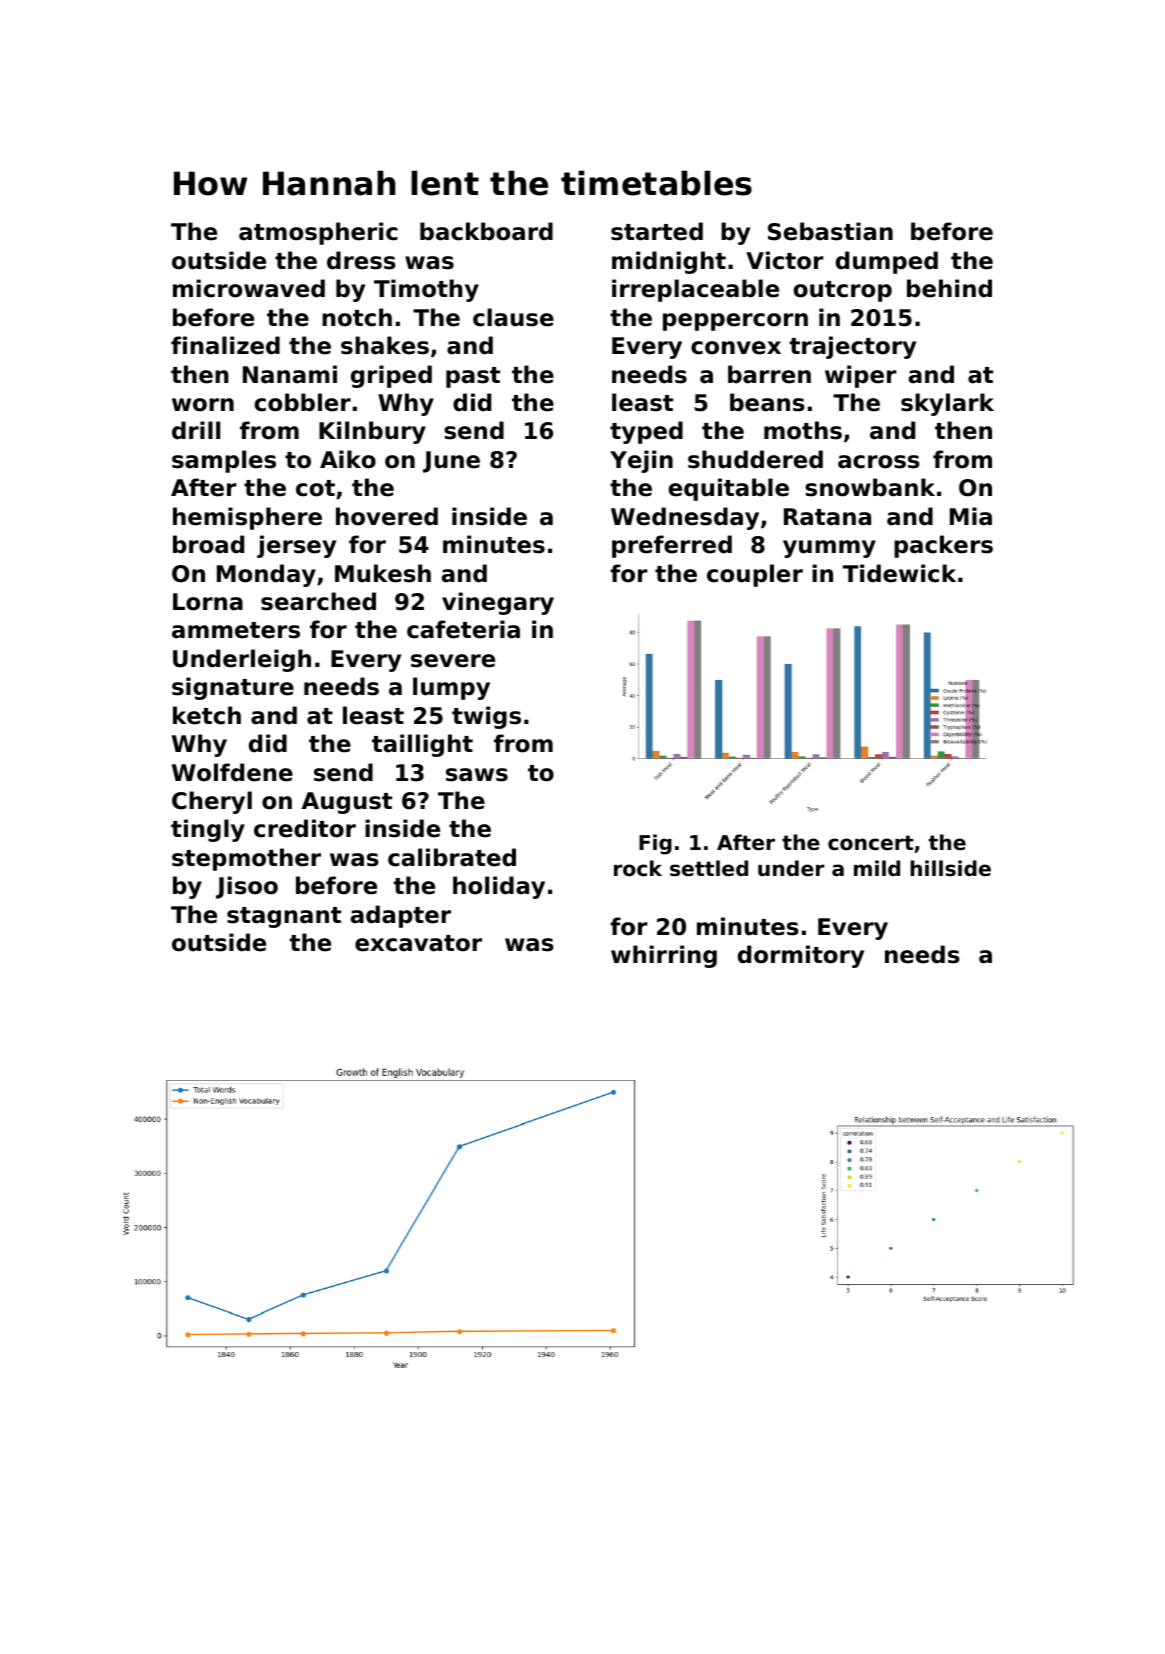 The height and width of the page is (1654, 1165). I want to click on Lorna, so click(208, 602).
